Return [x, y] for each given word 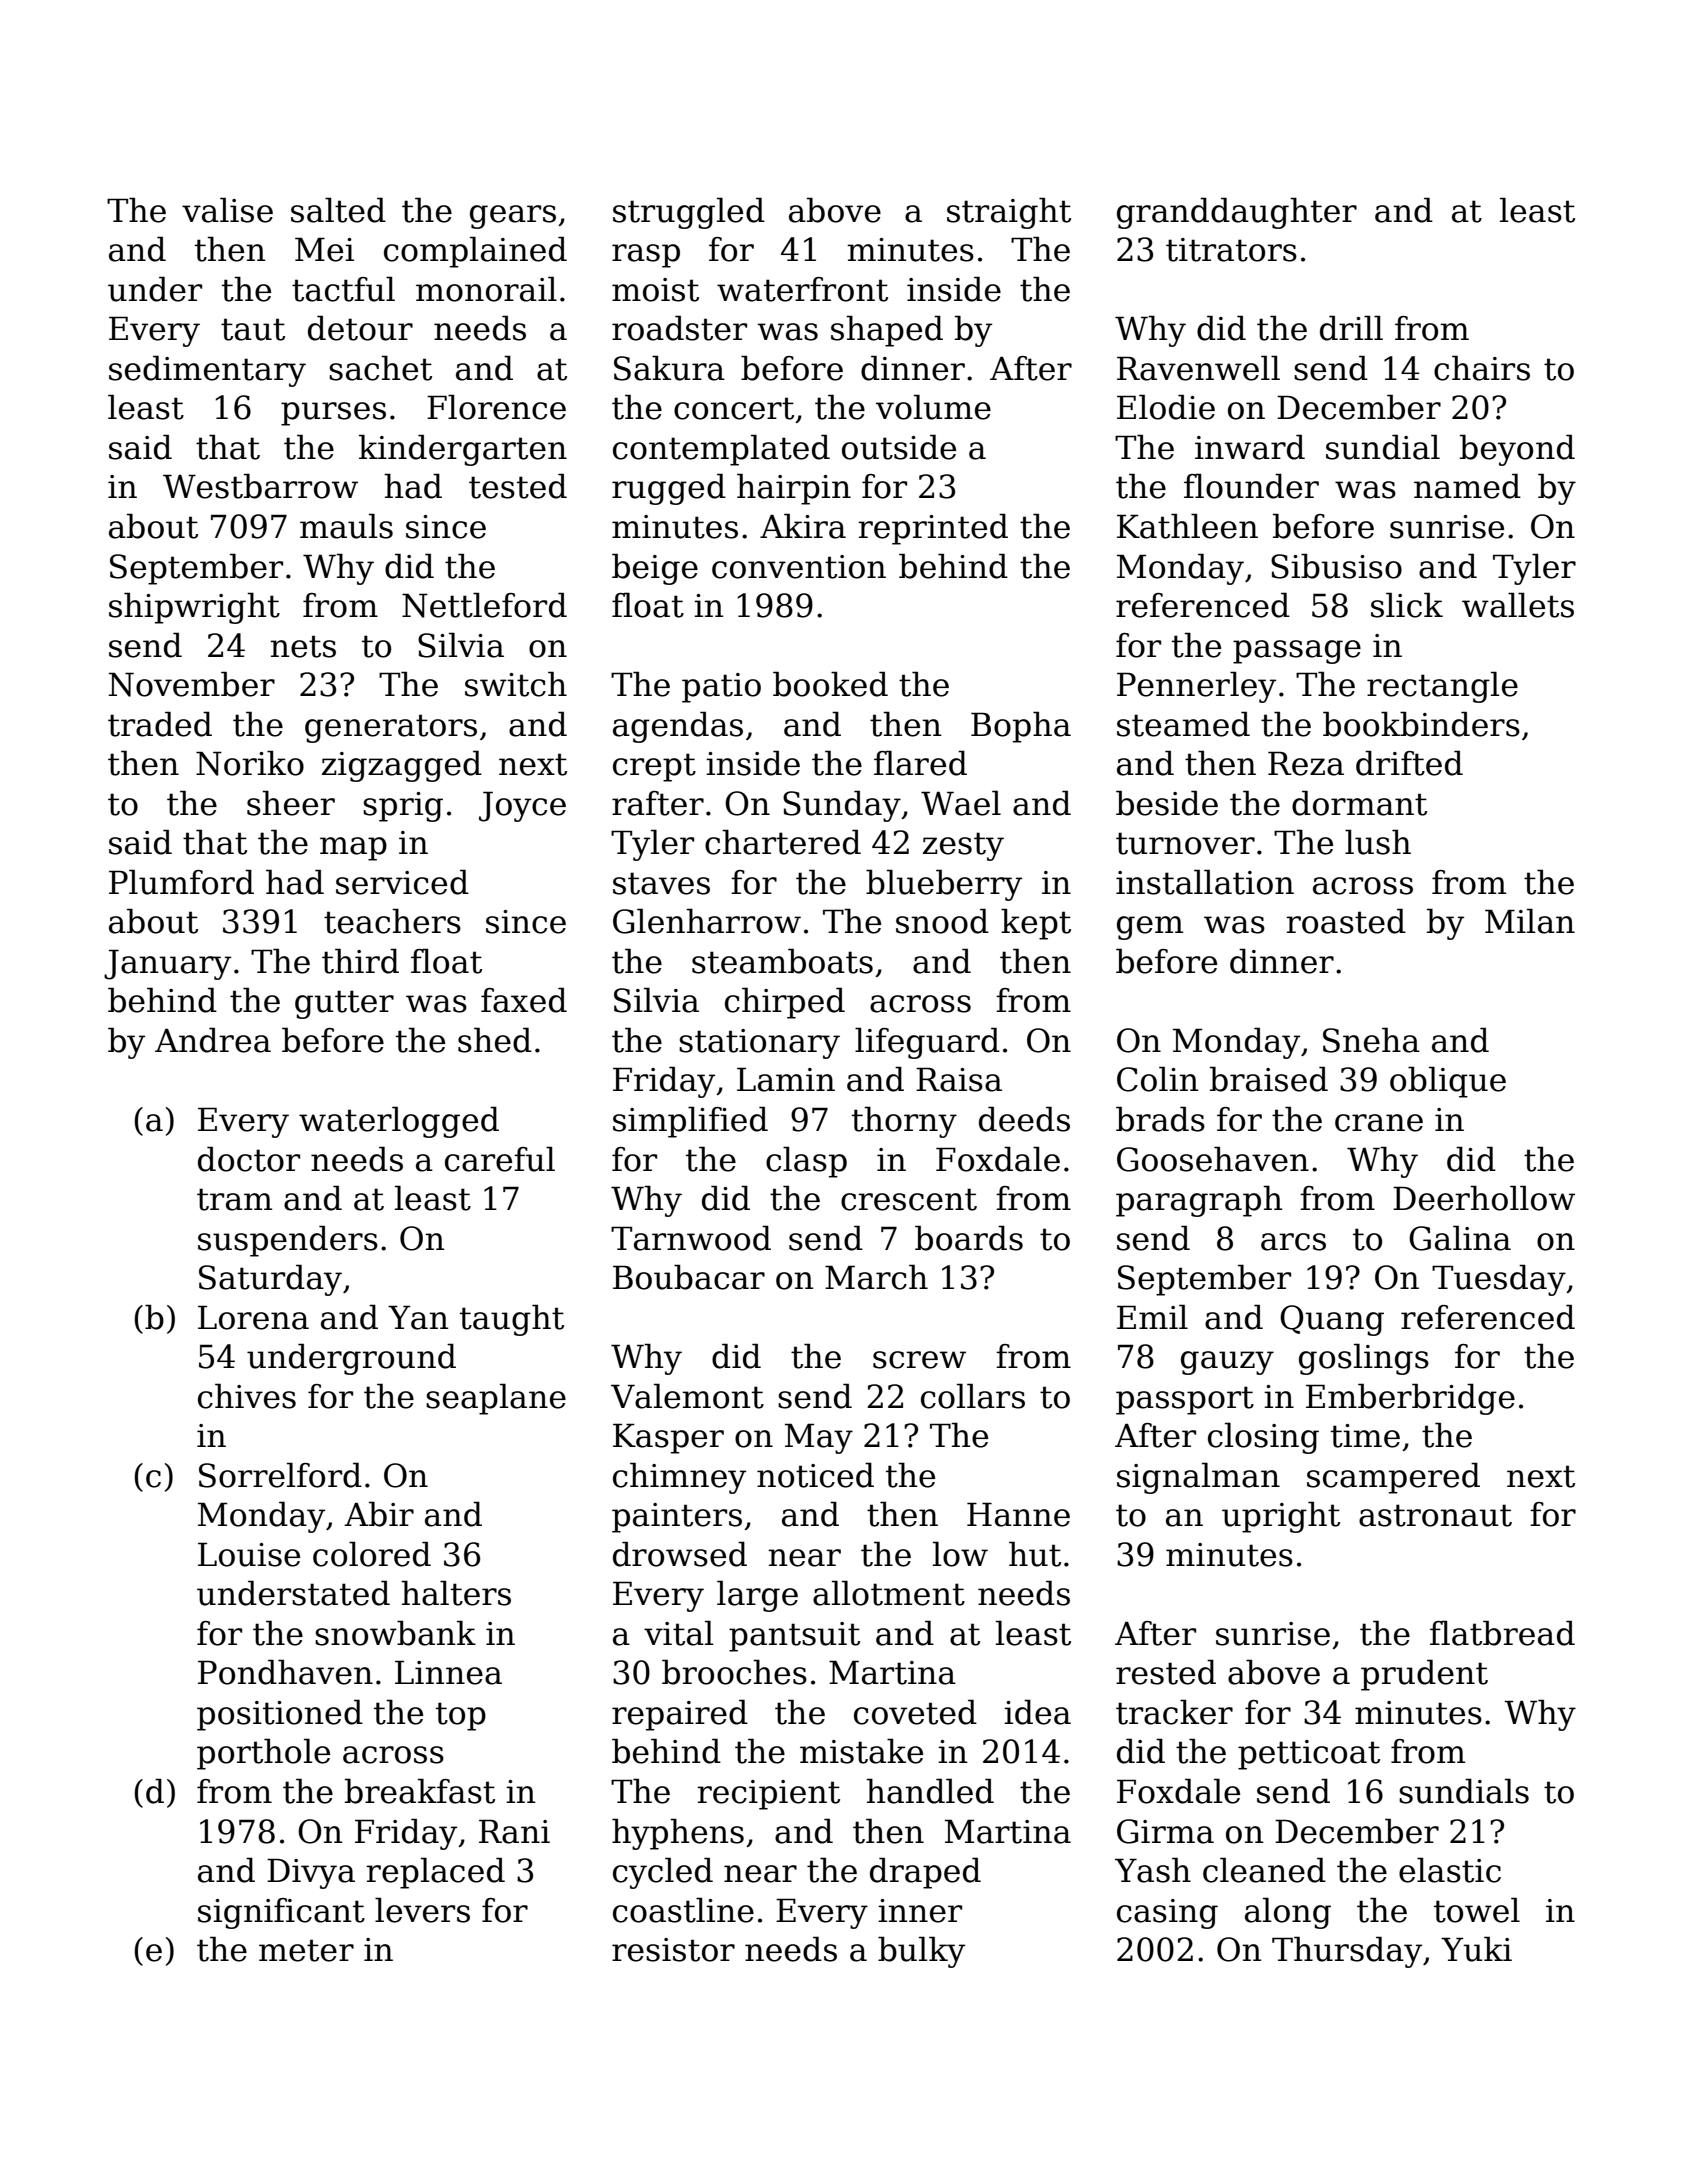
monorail [486, 289]
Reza [1306, 763]
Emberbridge [1410, 1399]
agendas [678, 727]
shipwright [194, 608]
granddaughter [1237, 213]
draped [925, 1873]
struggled [689, 213]
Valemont [687, 1396]
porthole [263, 1754]
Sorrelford [280, 1475]
